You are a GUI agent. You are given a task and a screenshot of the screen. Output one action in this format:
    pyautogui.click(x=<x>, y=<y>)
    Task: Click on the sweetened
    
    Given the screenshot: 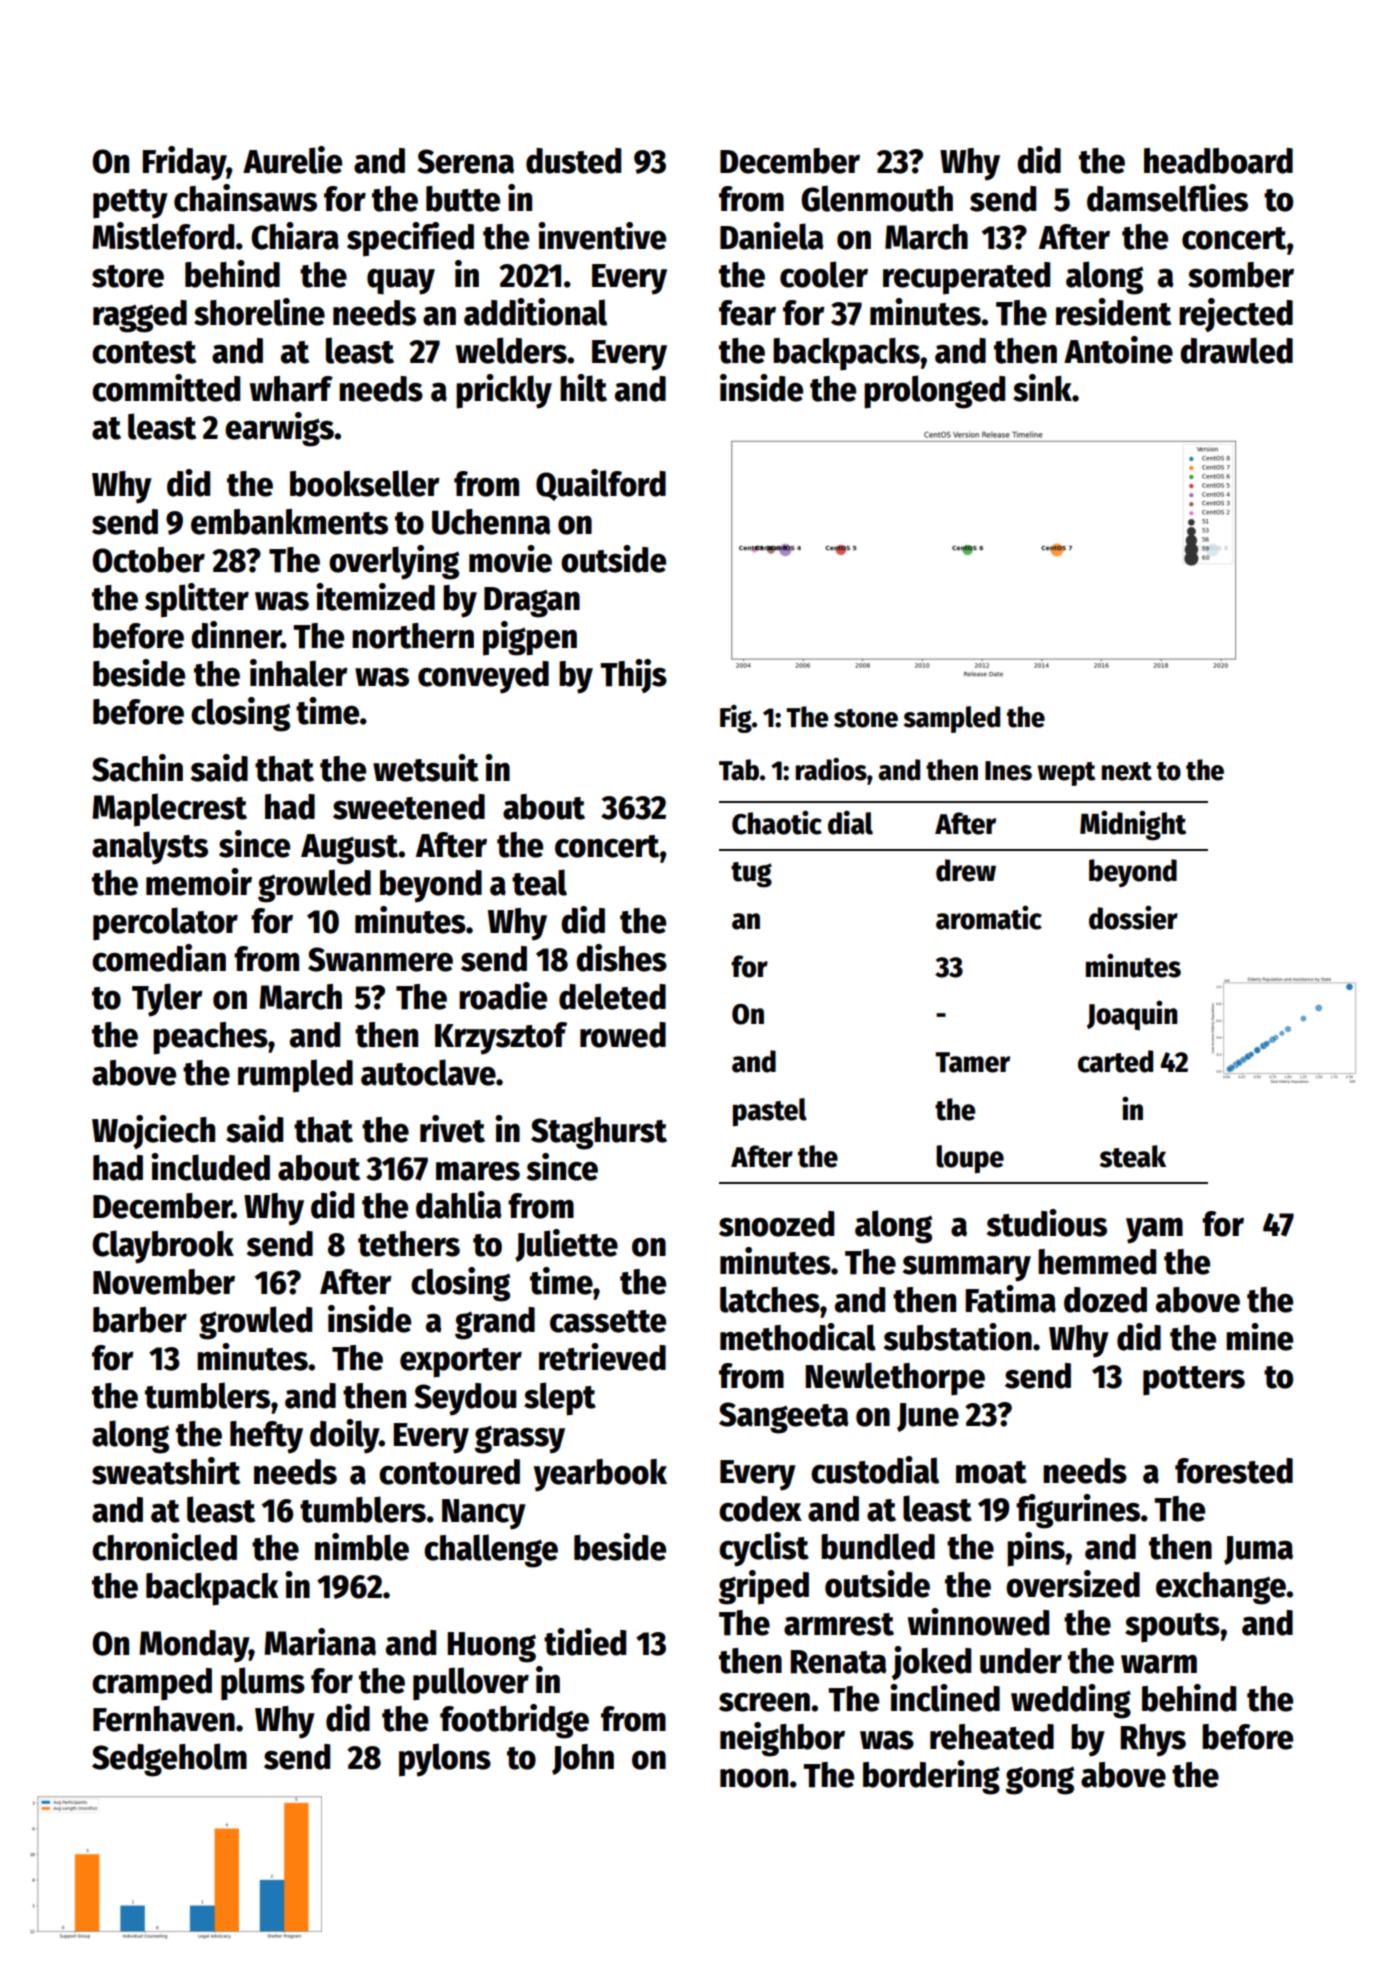 What is the action you would take?
    pyautogui.click(x=409, y=807)
